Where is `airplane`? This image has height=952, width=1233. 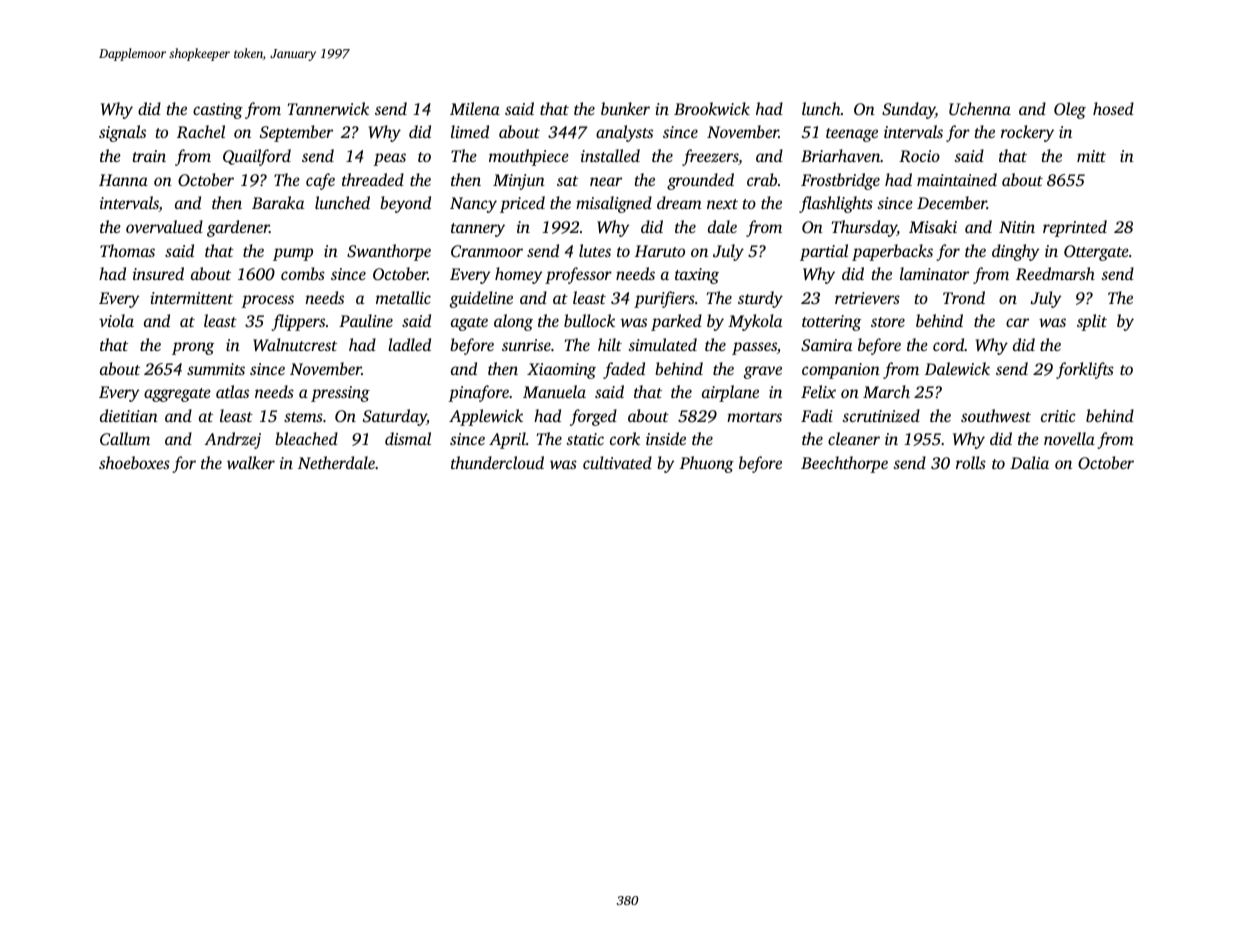
airplane is located at coordinates (730, 393).
